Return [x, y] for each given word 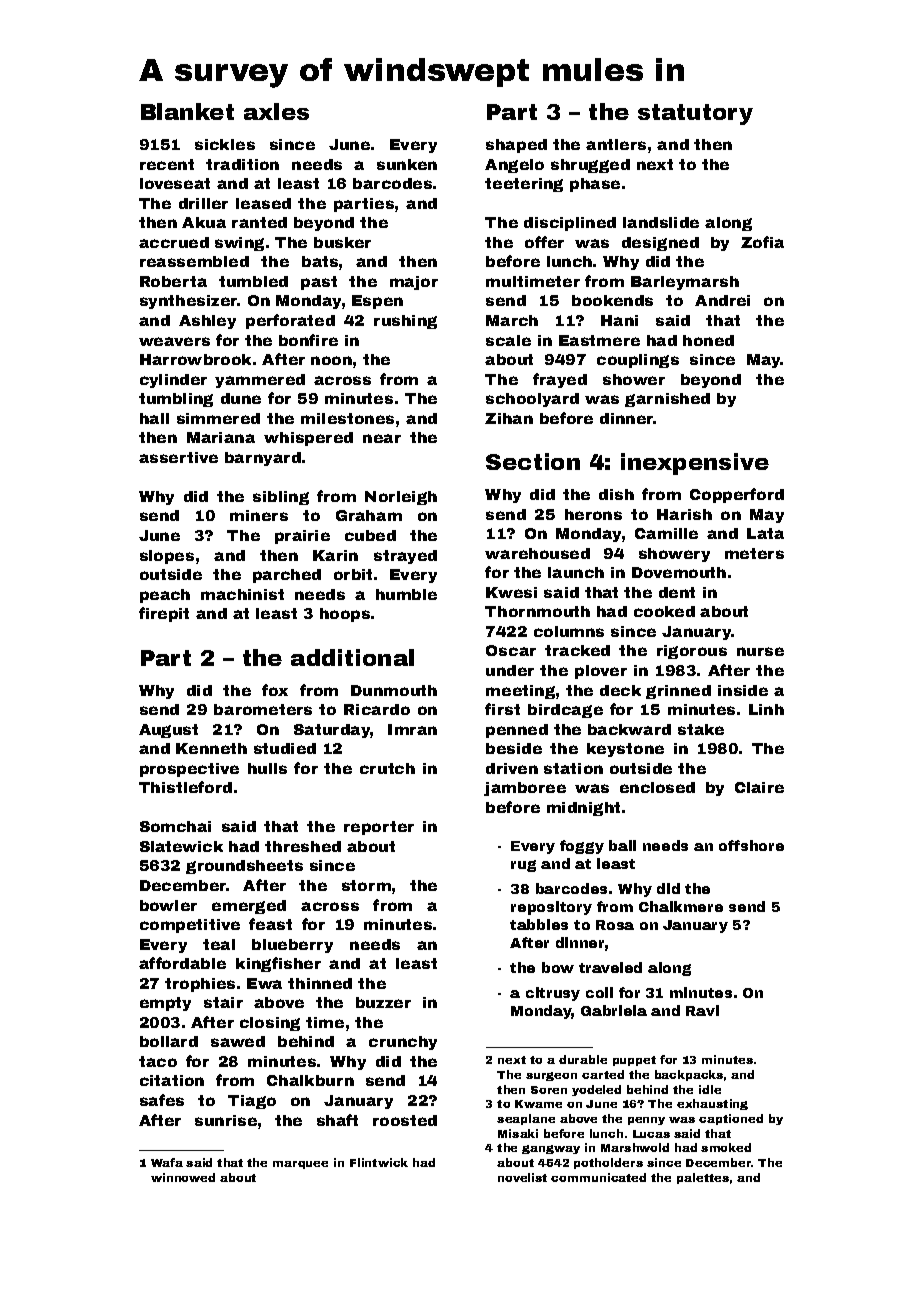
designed [660, 244]
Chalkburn [310, 1080]
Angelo [514, 166]
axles [276, 111]
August [168, 731]
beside [514, 748]
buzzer [383, 1002]
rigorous [692, 652]
